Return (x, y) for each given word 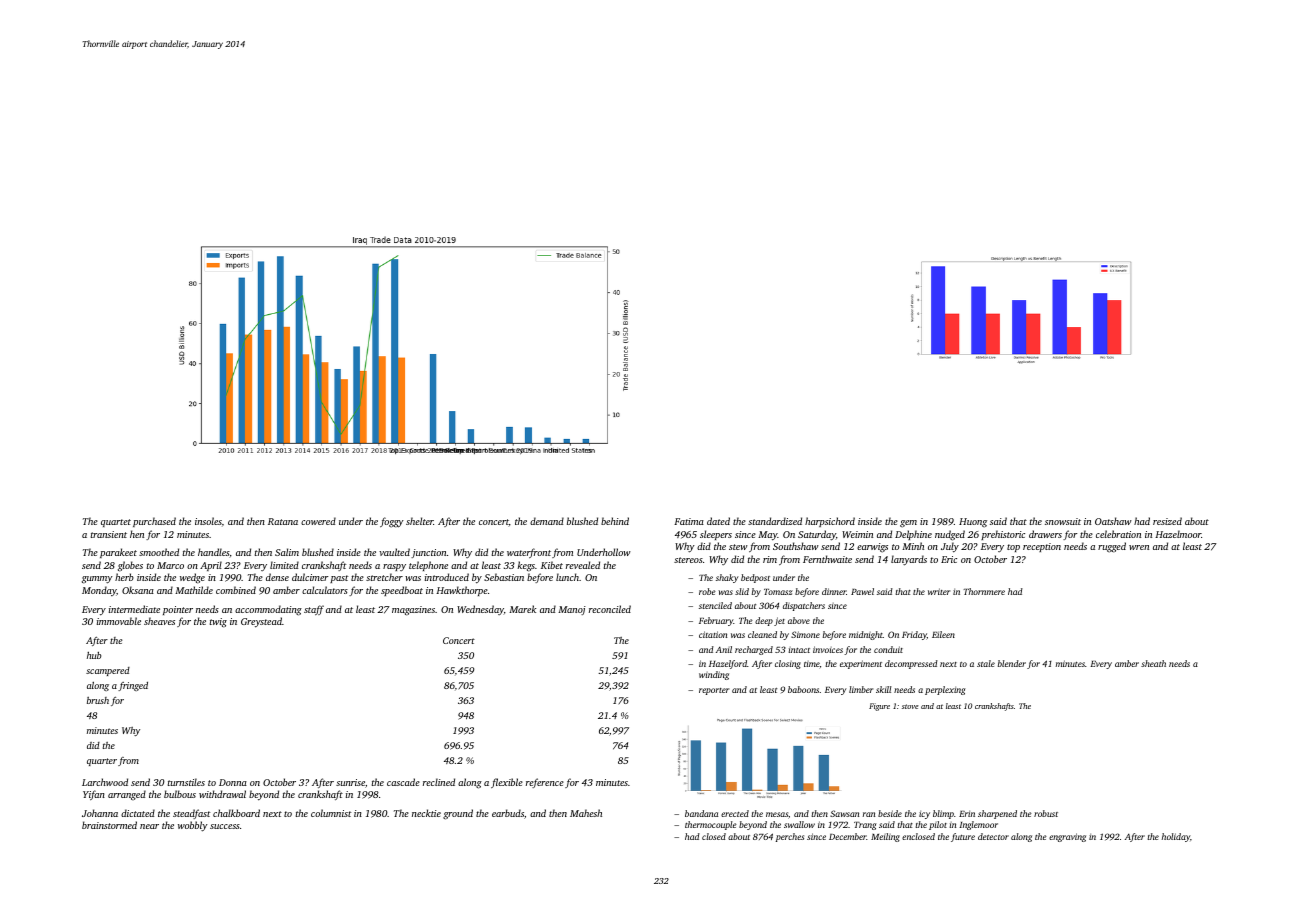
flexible (507, 783)
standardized (775, 521)
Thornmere (984, 591)
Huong (973, 523)
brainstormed (109, 825)
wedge (192, 578)
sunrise (350, 782)
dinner (834, 591)
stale (986, 663)
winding (714, 675)
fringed (133, 686)
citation (713, 634)
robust (1046, 813)
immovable (119, 621)
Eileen (943, 634)
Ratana (283, 521)
